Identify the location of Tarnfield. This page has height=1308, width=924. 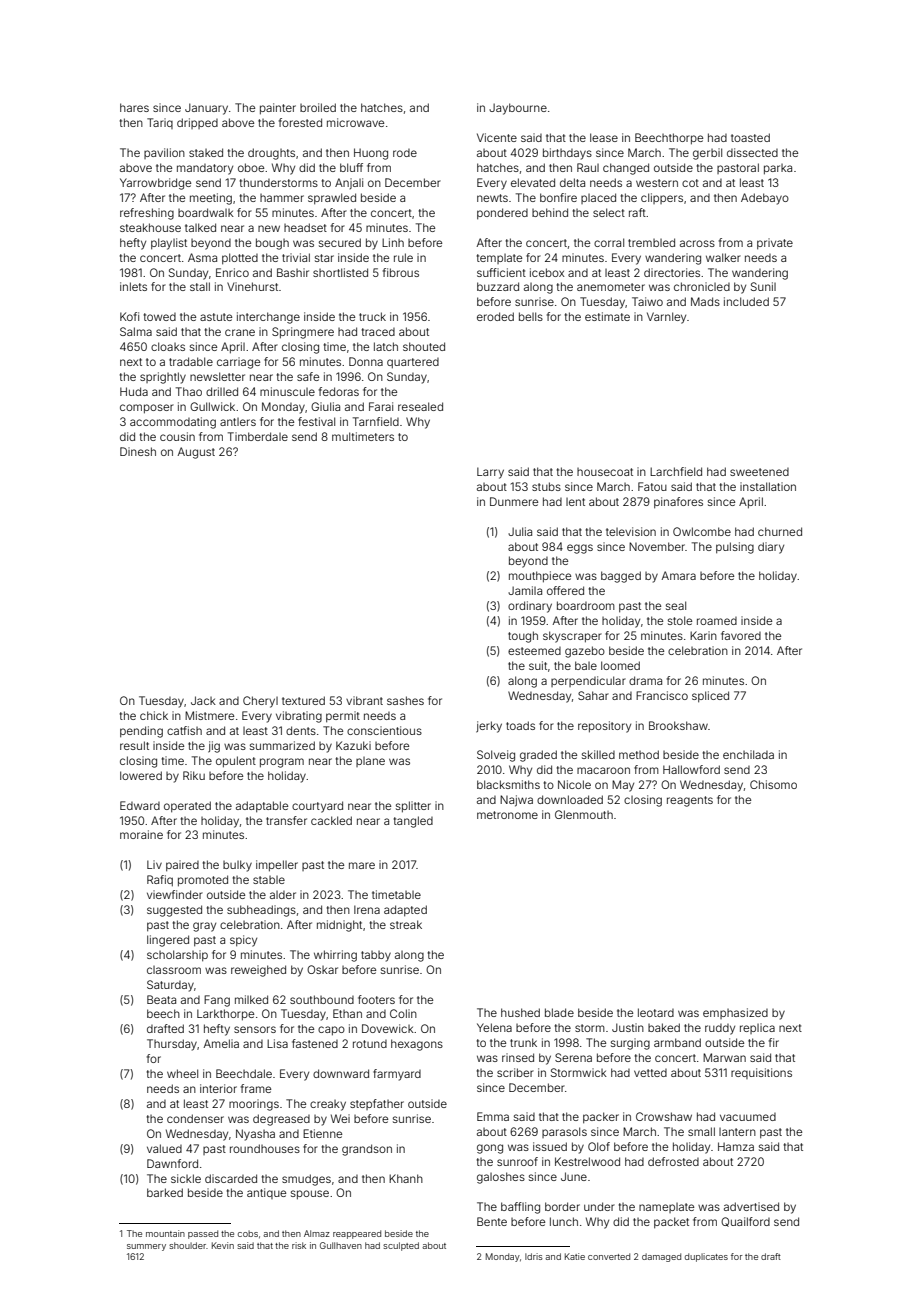
(376, 421).
